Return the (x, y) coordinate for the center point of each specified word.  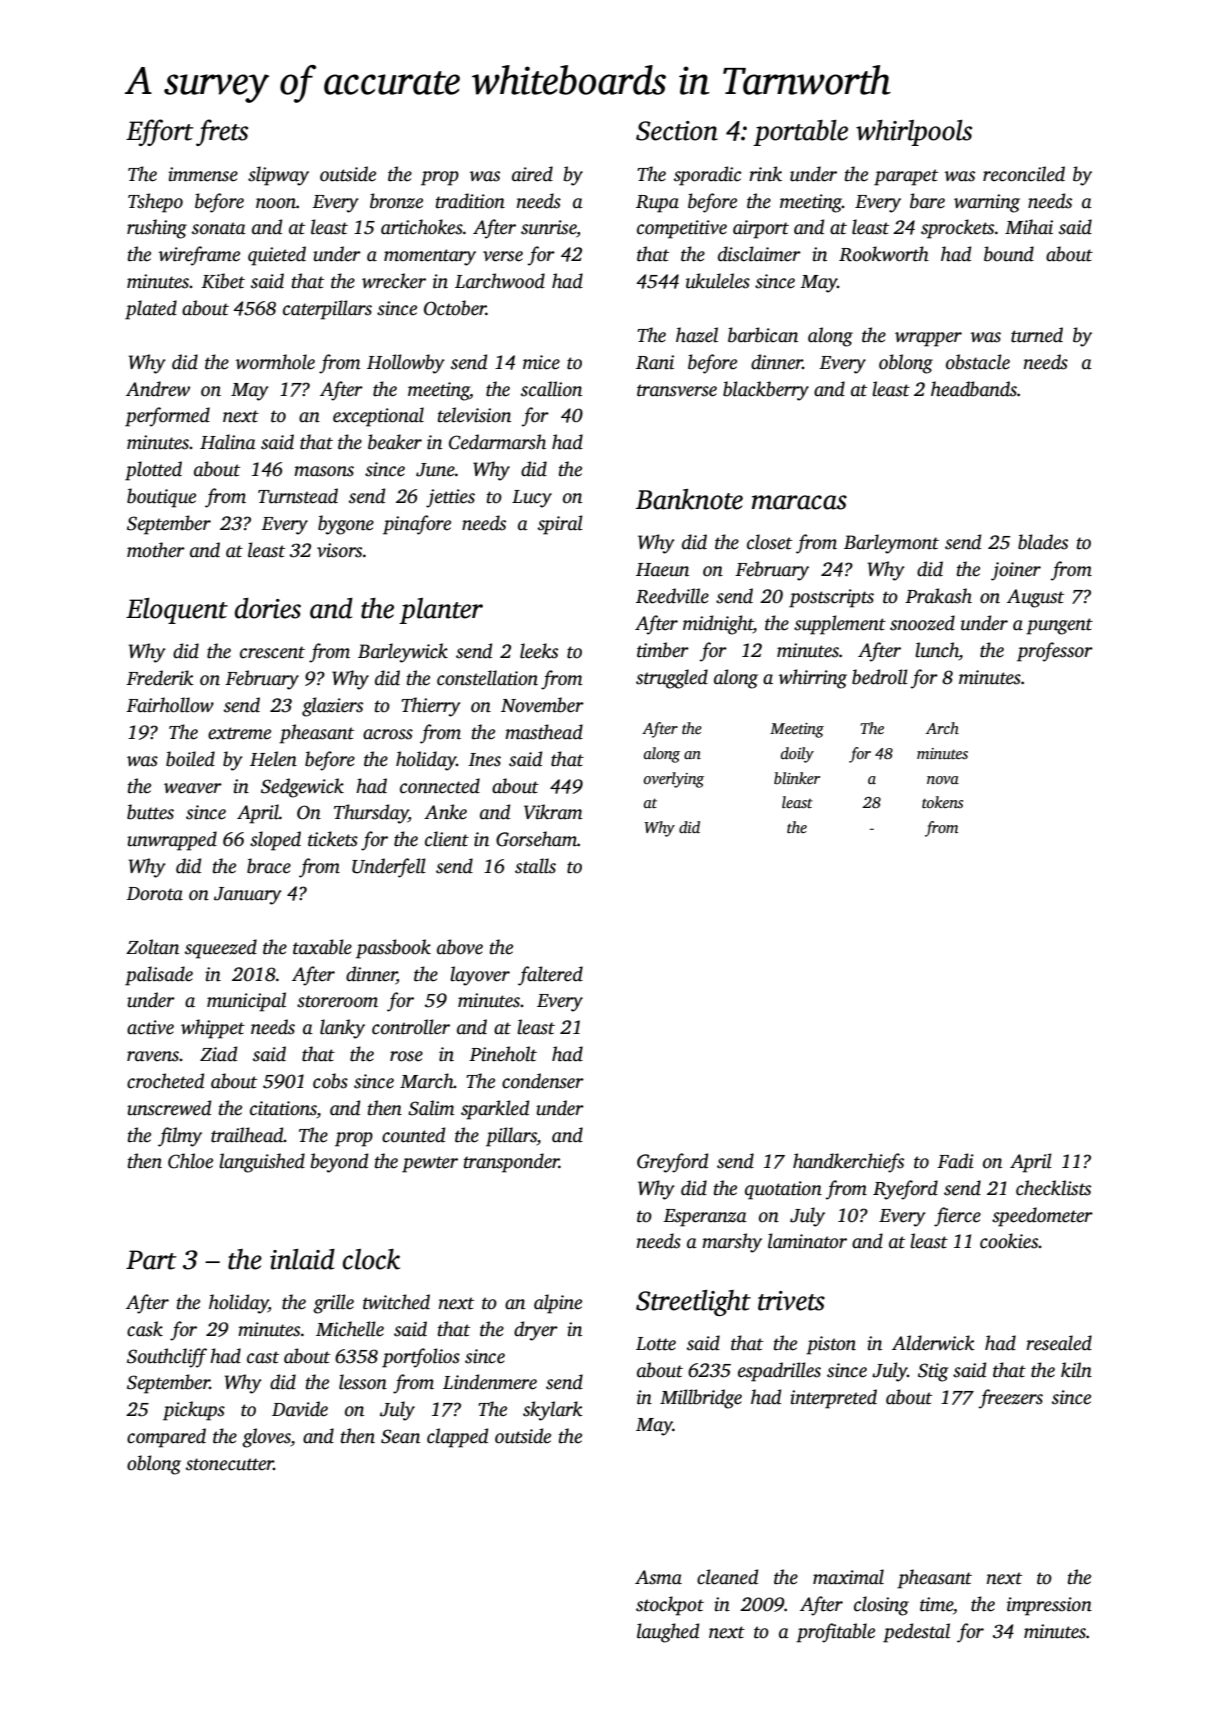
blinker (797, 778)
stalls (535, 866)
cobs (330, 1081)
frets (222, 132)
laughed (668, 1633)
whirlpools (914, 133)
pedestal (916, 1633)
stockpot (670, 1606)
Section (677, 131)
